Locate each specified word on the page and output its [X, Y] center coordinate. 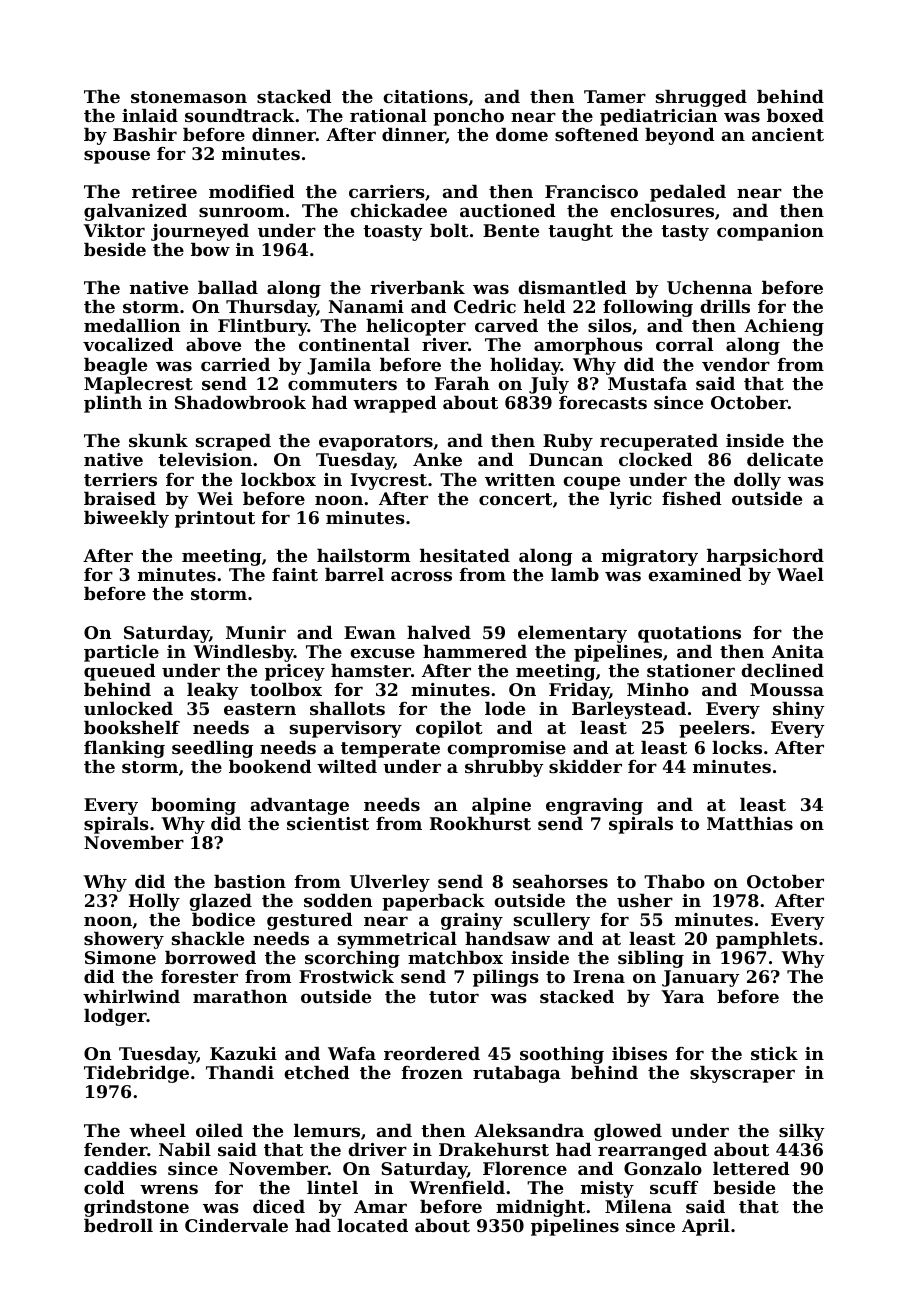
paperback [433, 902]
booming [193, 806]
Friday [579, 691]
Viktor [114, 230]
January [701, 978]
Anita [798, 651]
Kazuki [243, 1053]
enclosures [662, 210]
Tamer [615, 96]
